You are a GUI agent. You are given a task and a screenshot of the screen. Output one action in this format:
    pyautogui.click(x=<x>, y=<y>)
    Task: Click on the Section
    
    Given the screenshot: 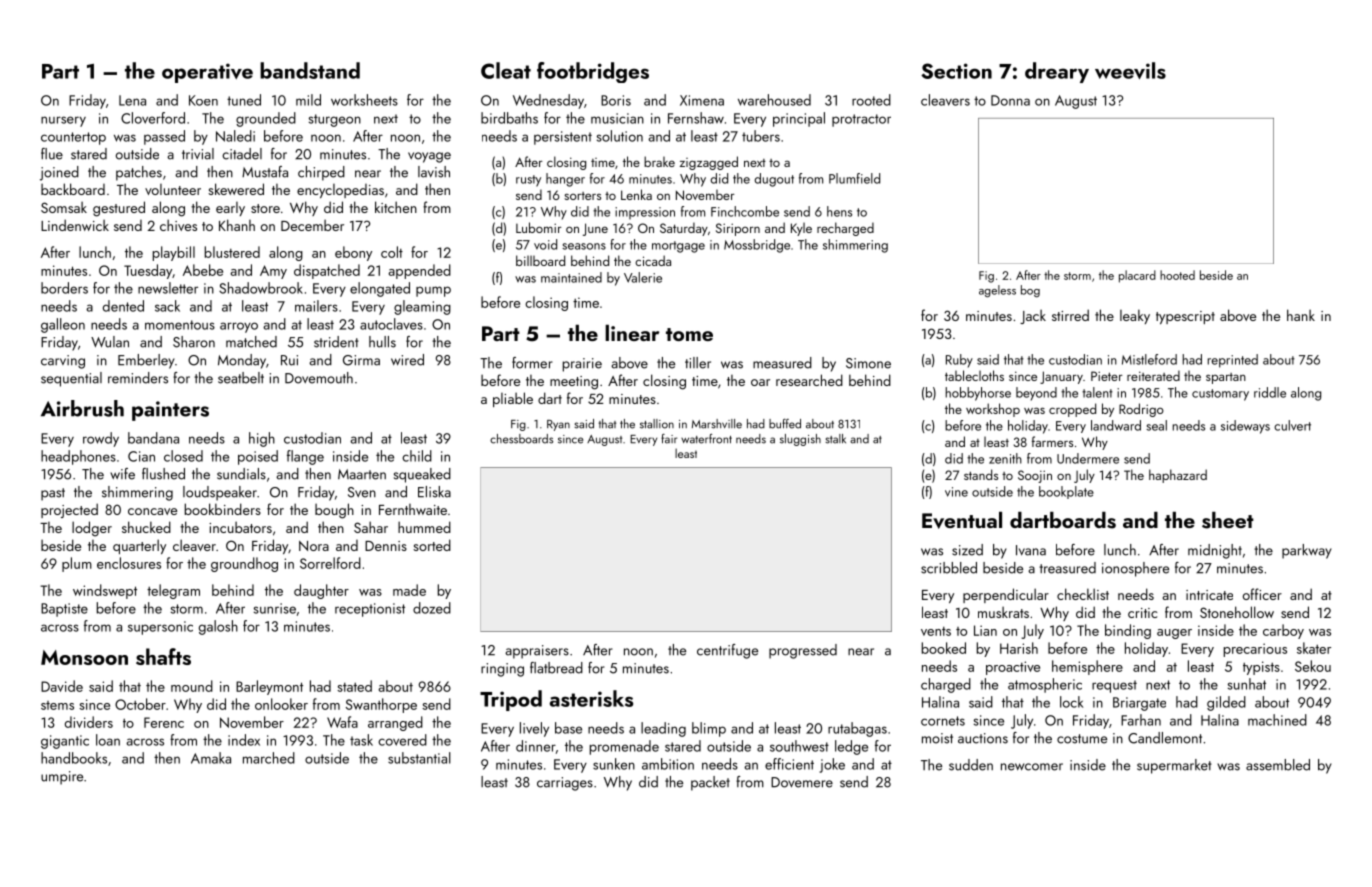 What is the action you would take?
    pyautogui.click(x=956, y=71)
